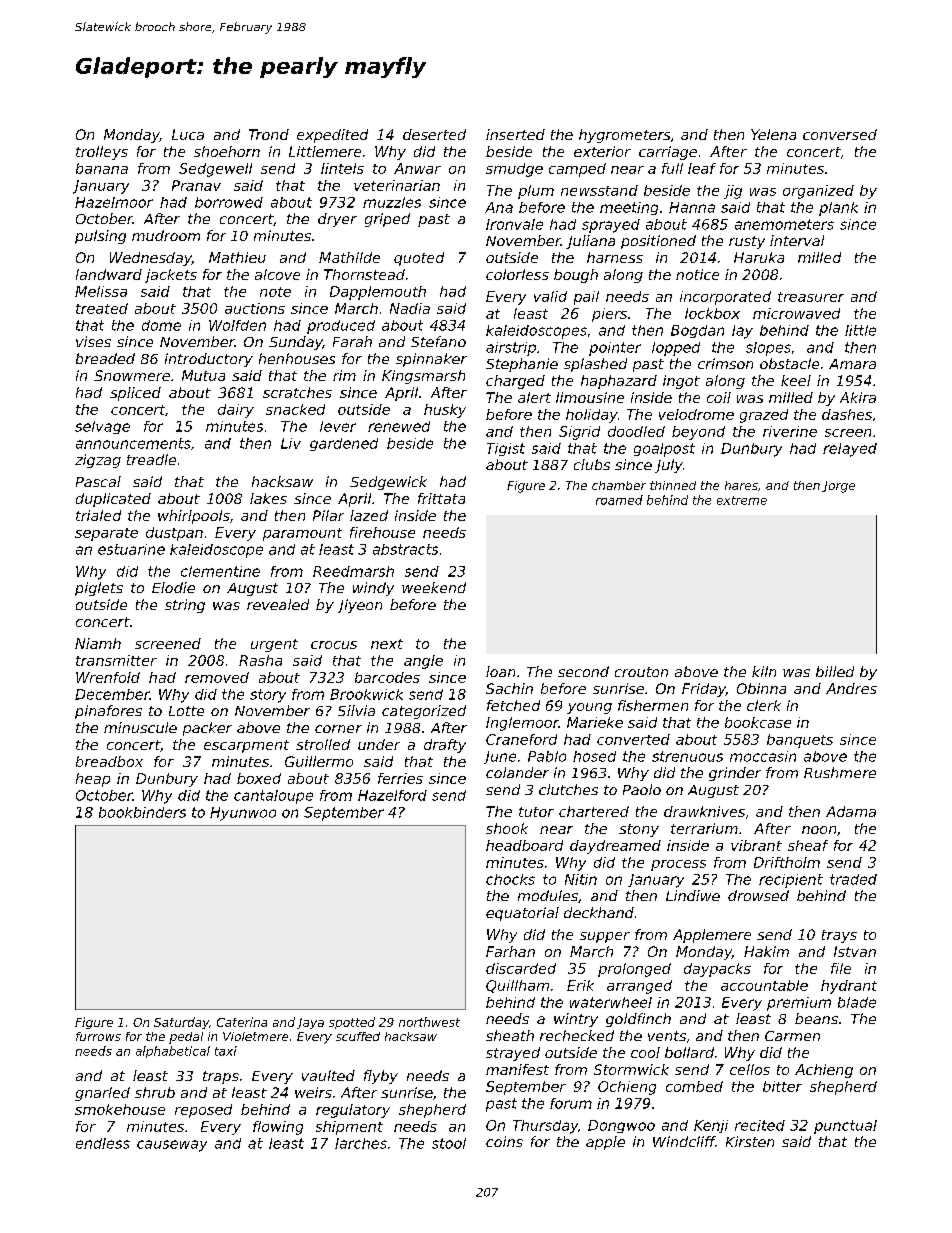 The image size is (952, 1233). I want to click on Kirsten, so click(750, 1141).
